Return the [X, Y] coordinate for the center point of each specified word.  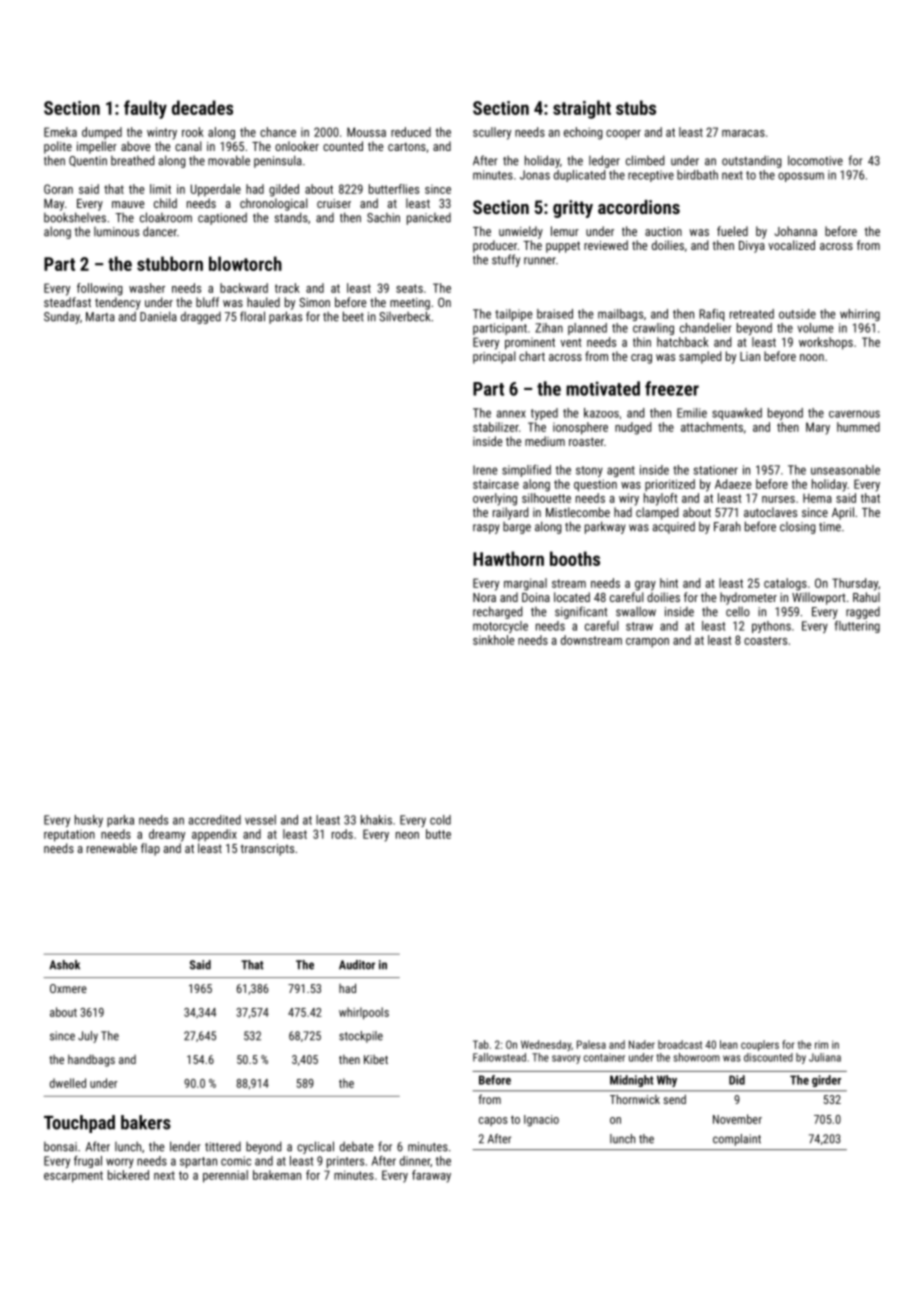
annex [511, 414]
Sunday [62, 317]
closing [798, 528]
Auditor [357, 965]
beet [353, 316]
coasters [765, 640]
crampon [647, 642]
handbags [91, 1060]
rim [821, 1045]
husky [89, 821]
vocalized [791, 245]
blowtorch [245, 263]
